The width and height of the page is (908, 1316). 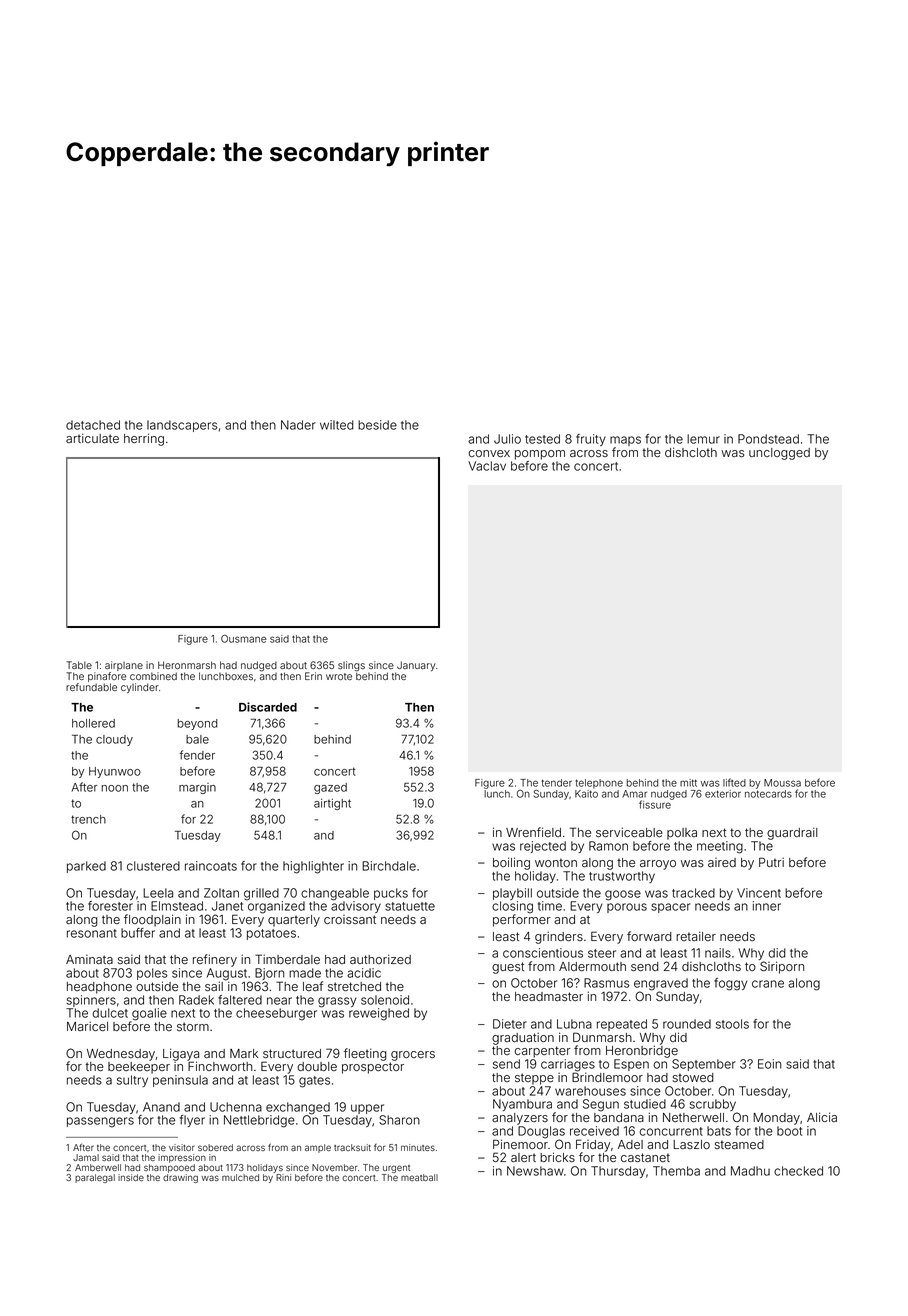 I want to click on detached, so click(x=93, y=425).
